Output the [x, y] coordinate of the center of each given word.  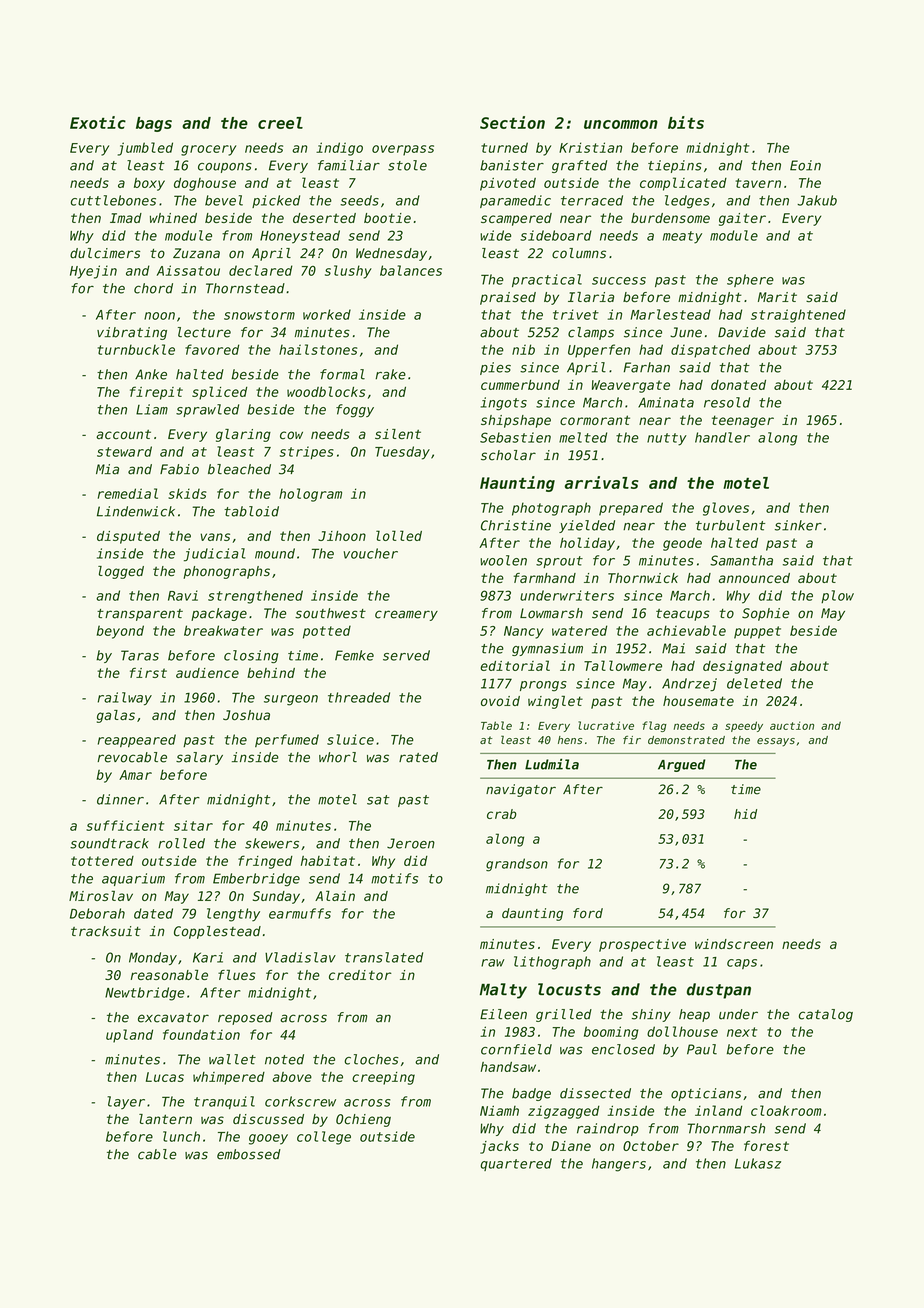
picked [276, 201]
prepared [631, 509]
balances [411, 270]
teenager [743, 421]
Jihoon [342, 536]
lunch [181, 1136]
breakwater [223, 630]
